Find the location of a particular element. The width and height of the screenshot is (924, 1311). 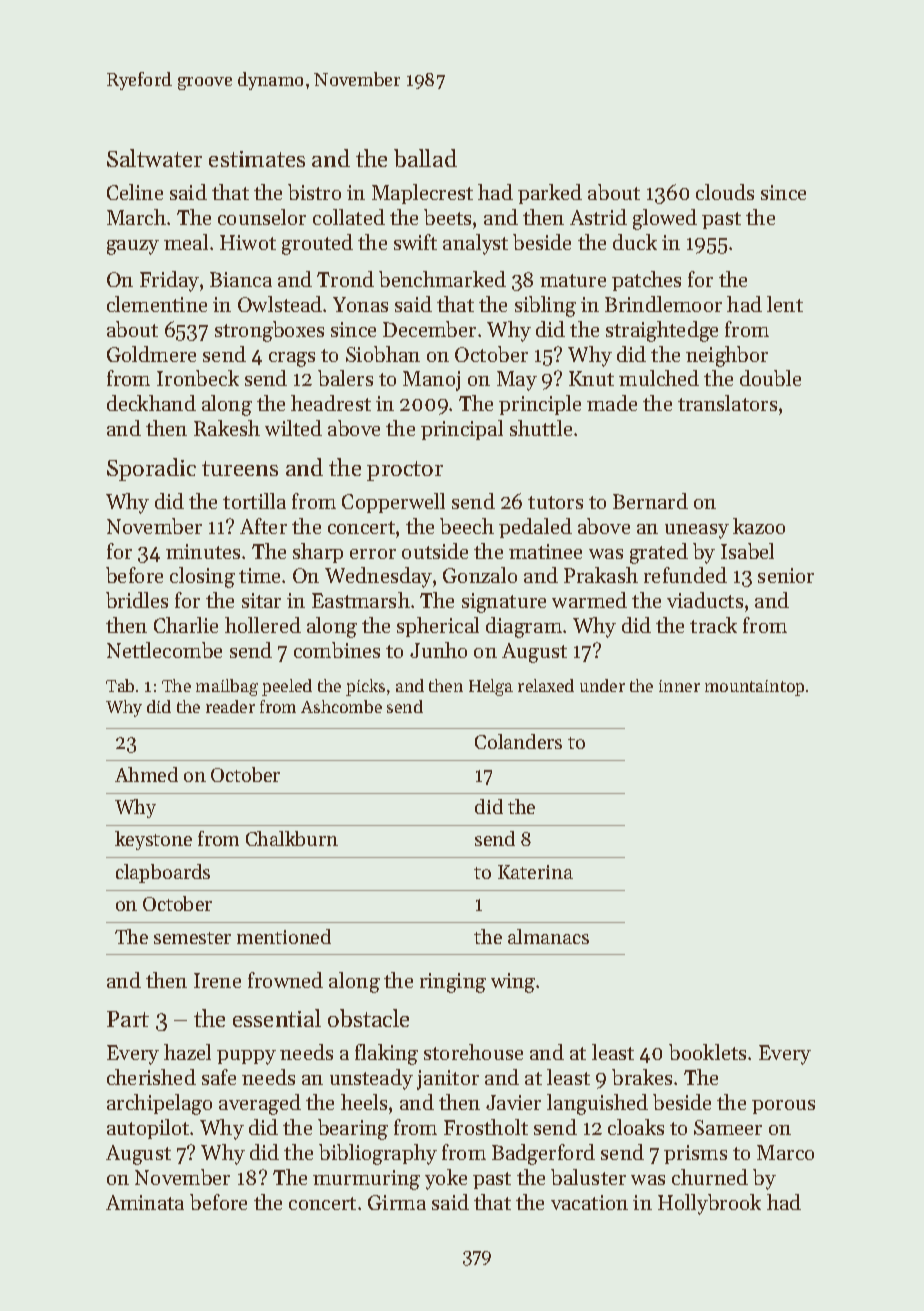

keystone is located at coordinates (153, 840).
